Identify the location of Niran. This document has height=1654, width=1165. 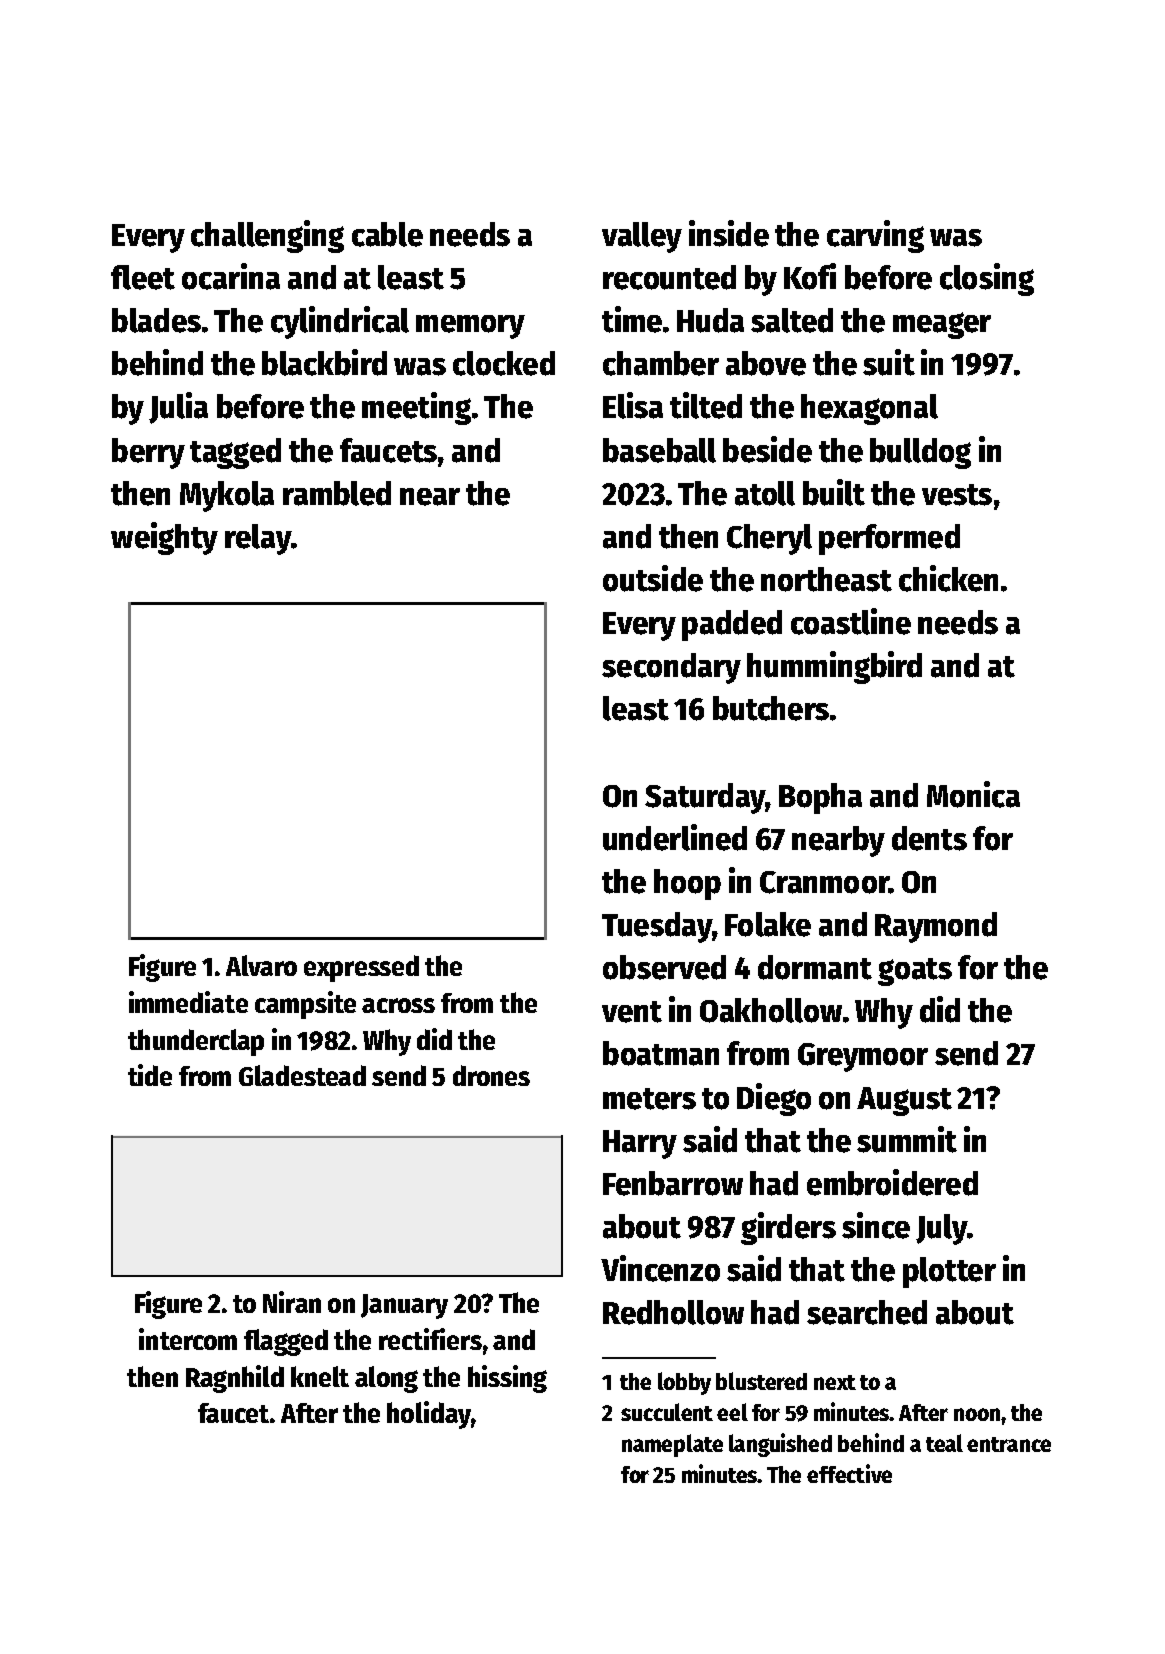
(292, 1302).
